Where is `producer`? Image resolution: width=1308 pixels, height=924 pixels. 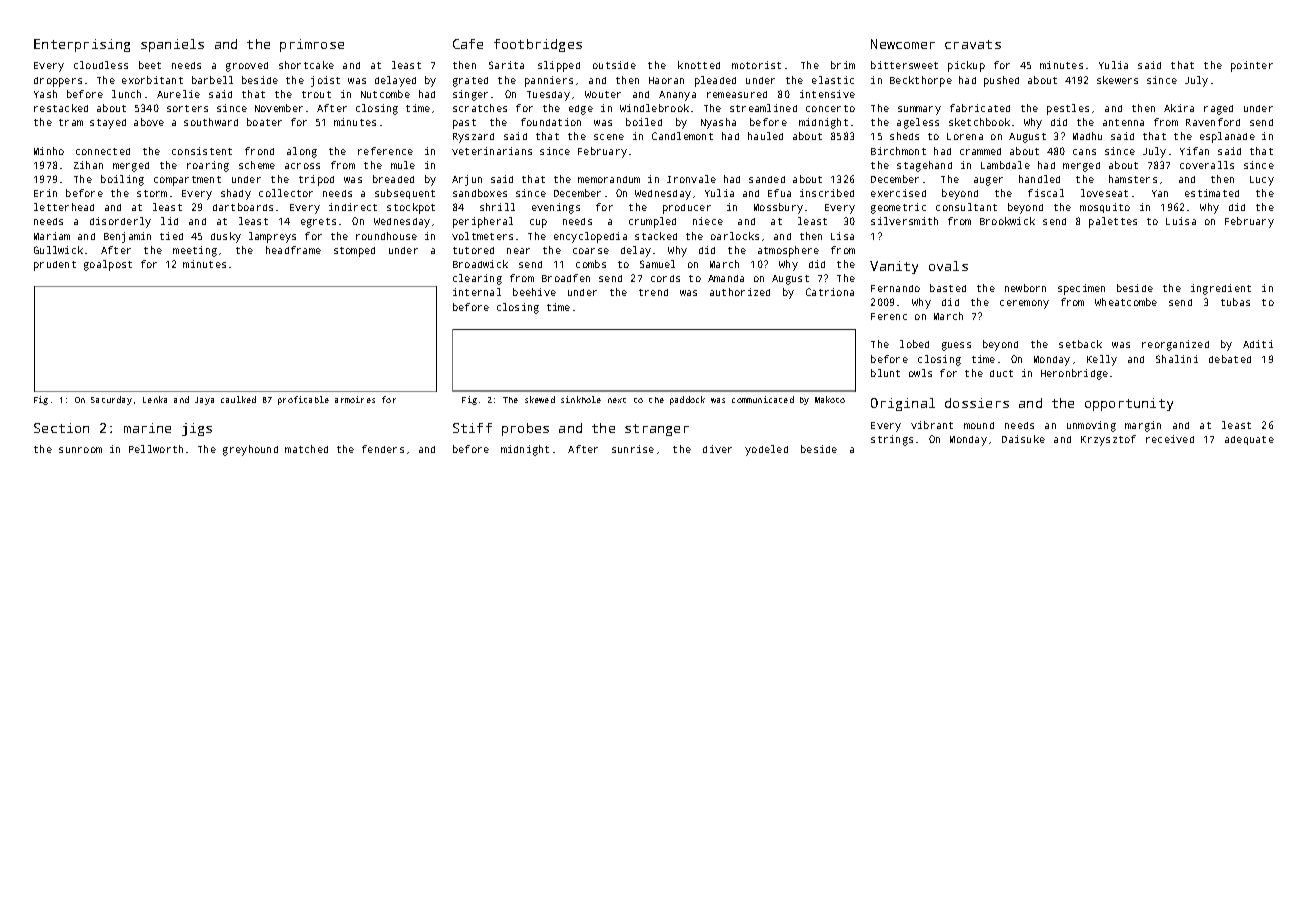
producer is located at coordinates (687, 209).
